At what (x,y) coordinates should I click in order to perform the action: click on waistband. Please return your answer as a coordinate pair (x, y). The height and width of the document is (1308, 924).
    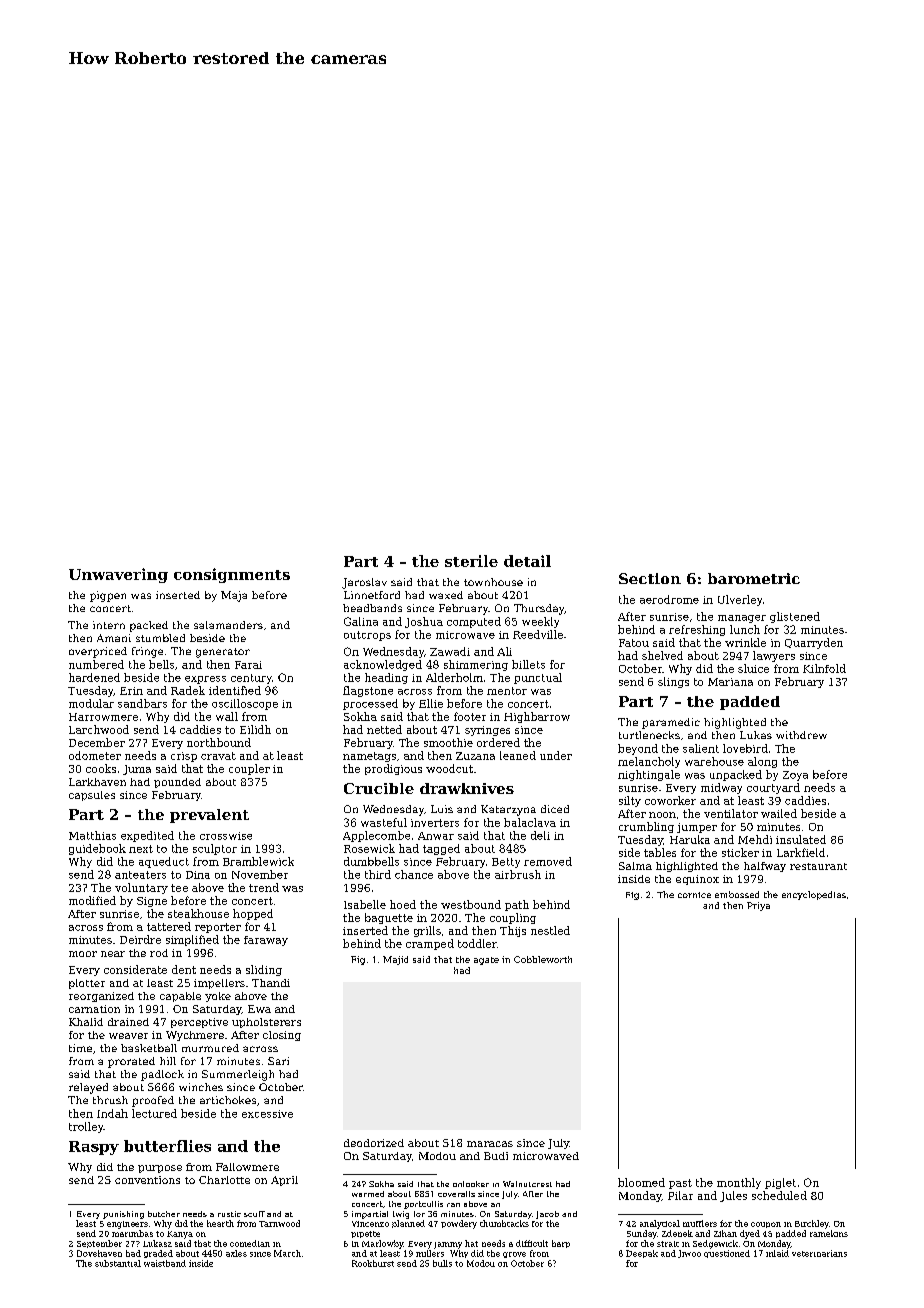
    Looking at the image, I should click on (165, 1263).
